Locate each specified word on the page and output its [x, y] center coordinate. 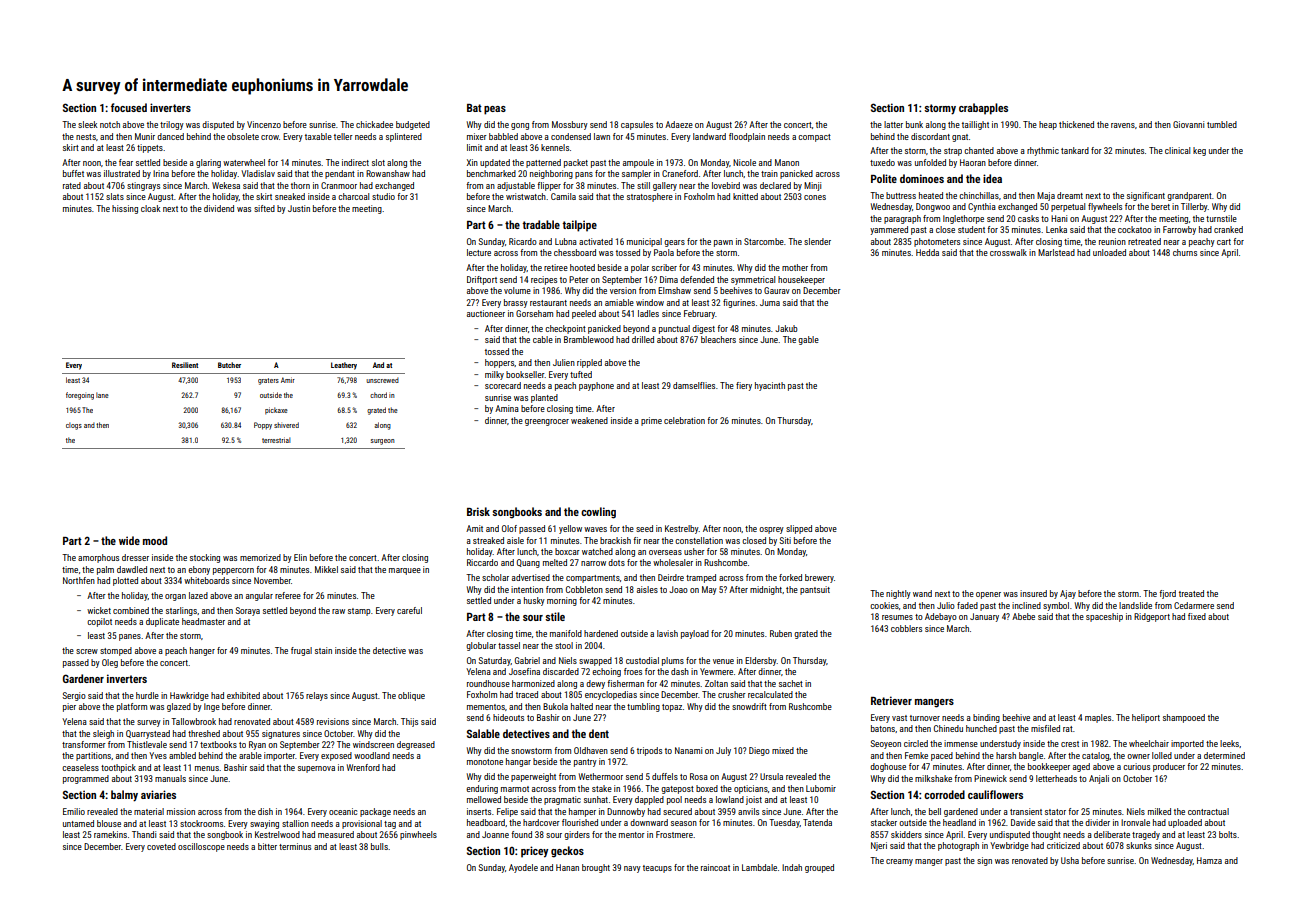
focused [129, 107]
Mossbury [570, 125]
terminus [295, 846]
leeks [1229, 743]
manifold [566, 633]
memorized [260, 557]
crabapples [983, 109]
